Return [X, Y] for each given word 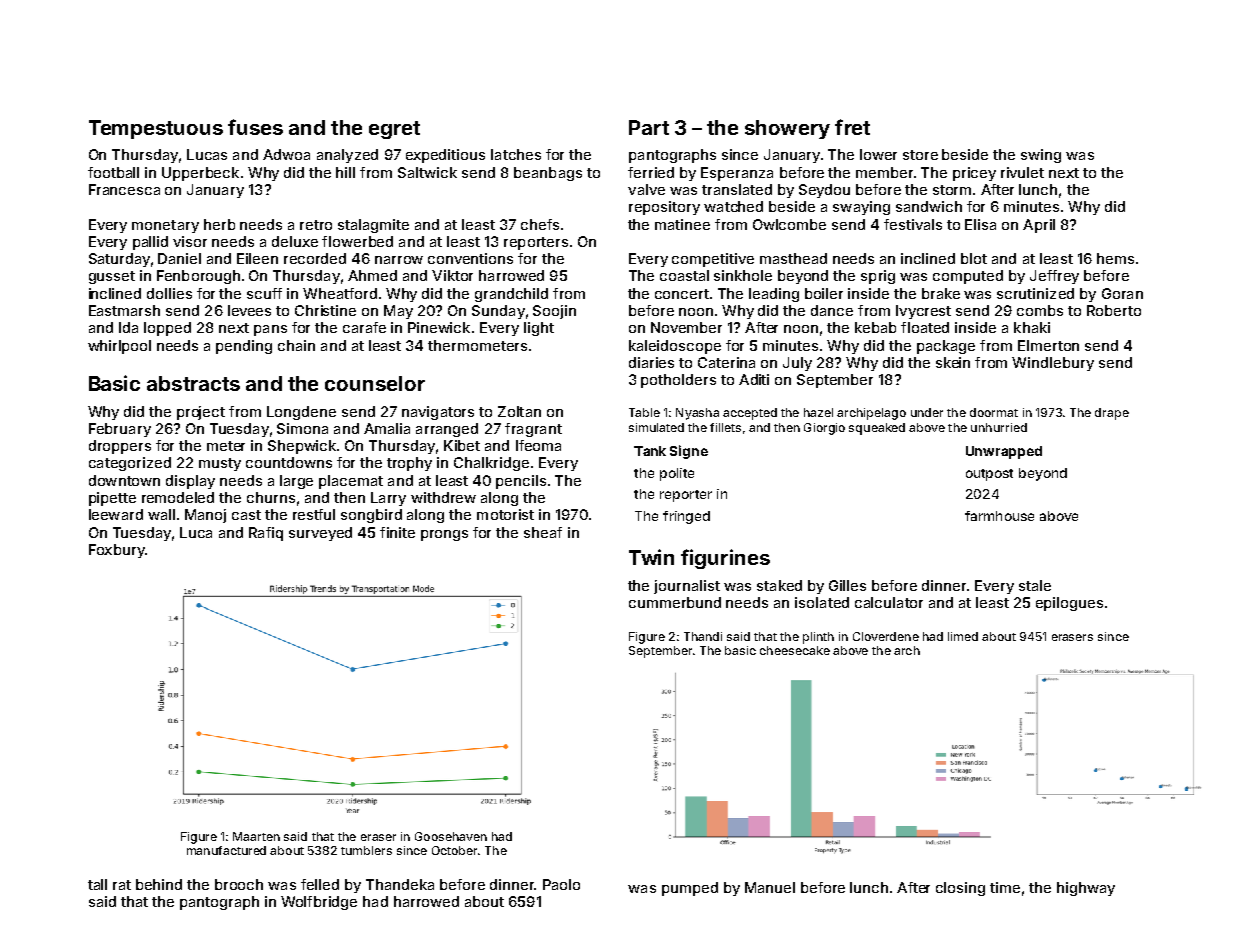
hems [1115, 258]
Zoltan [519, 411]
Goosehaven [451, 836]
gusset [112, 277]
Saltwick [427, 172]
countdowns [289, 462]
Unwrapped [1004, 452]
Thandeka [400, 884]
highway [1086, 889]
